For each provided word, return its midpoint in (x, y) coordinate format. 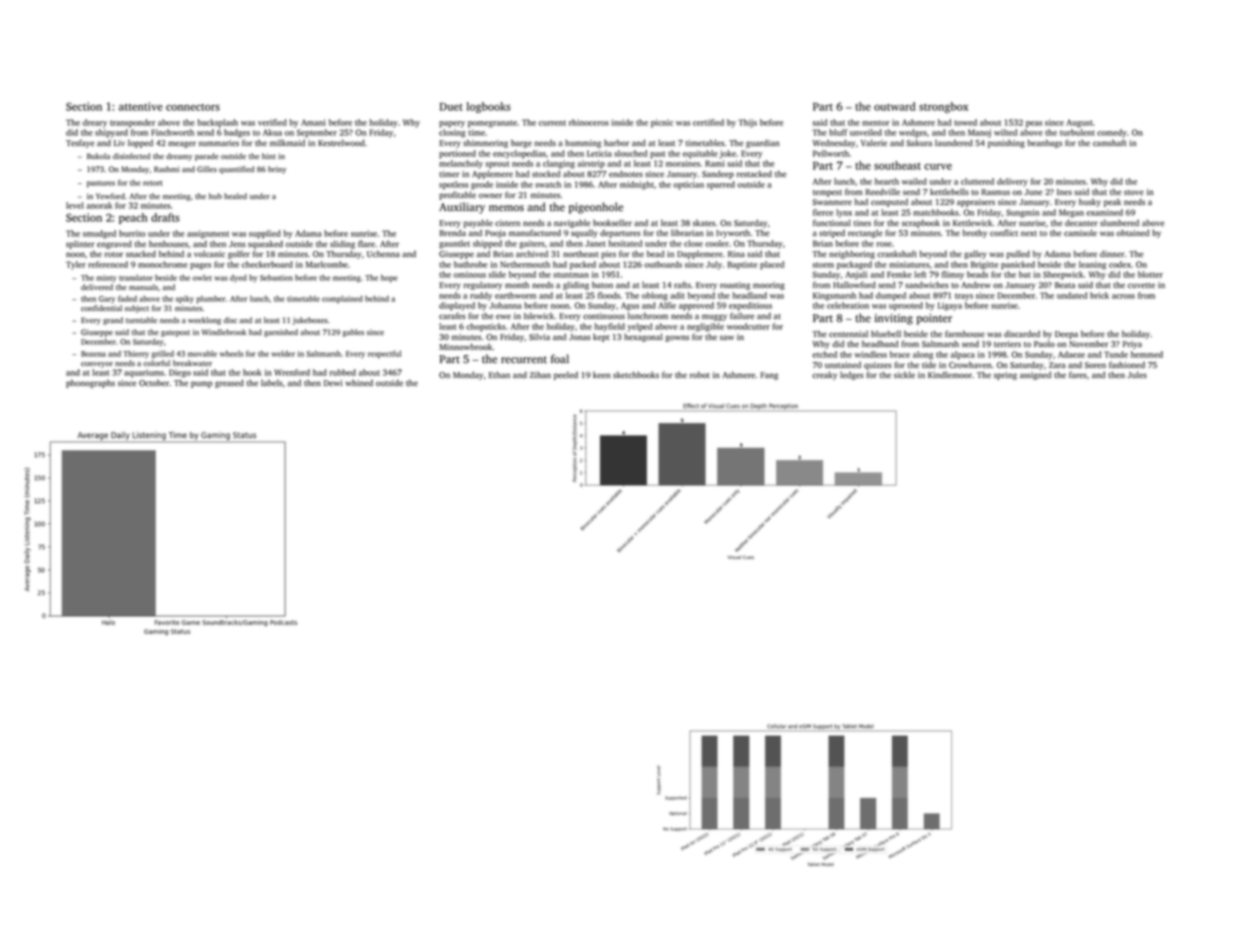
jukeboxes (310, 321)
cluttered (977, 181)
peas (1034, 124)
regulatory (483, 285)
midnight (637, 185)
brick (1099, 295)
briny (277, 170)
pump (201, 384)
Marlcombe (327, 264)
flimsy (953, 275)
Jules (1137, 374)
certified (708, 122)
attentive (141, 106)
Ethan (499, 374)
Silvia (539, 336)
